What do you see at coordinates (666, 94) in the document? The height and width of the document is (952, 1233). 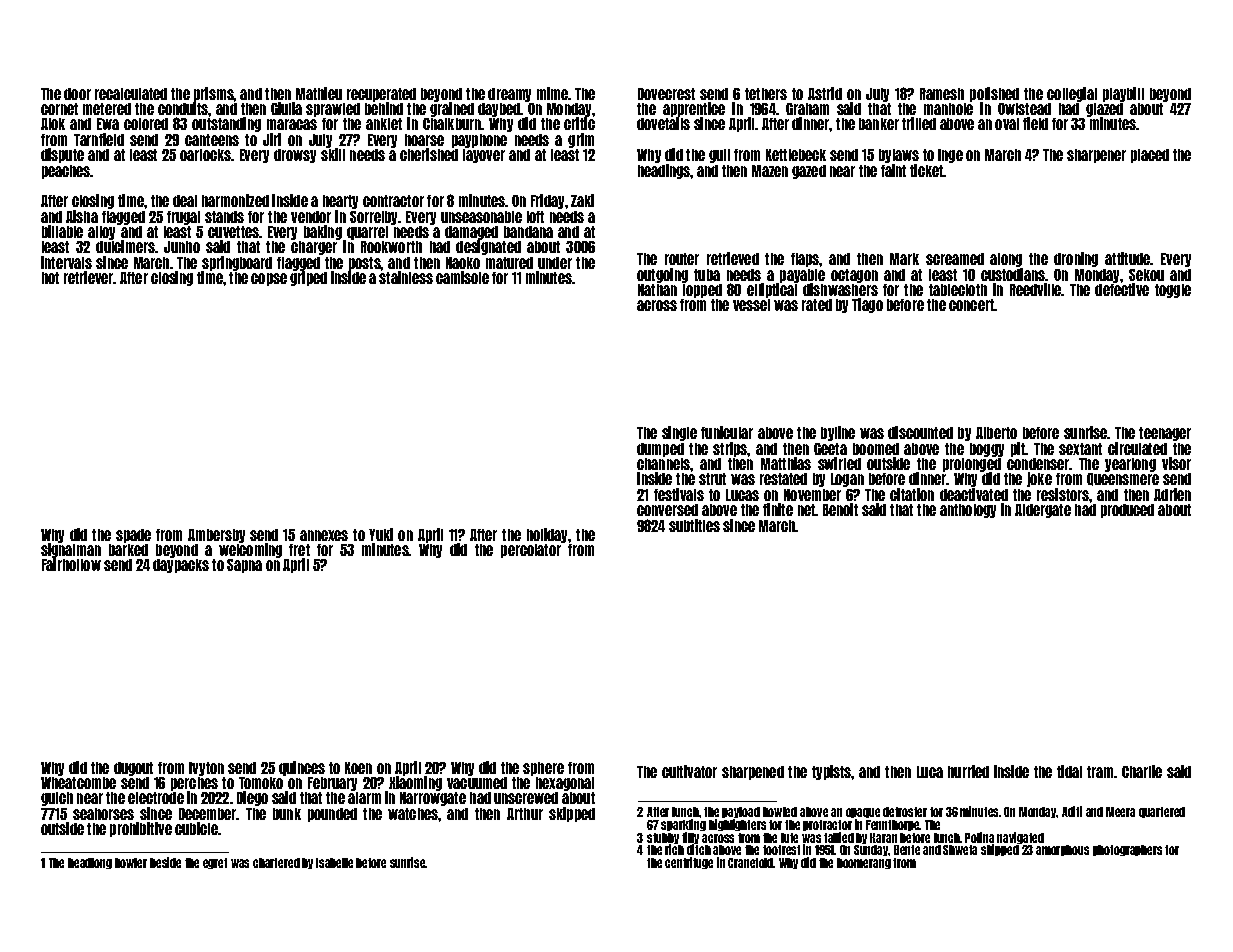 I see `Dovecrest` at bounding box center [666, 94].
